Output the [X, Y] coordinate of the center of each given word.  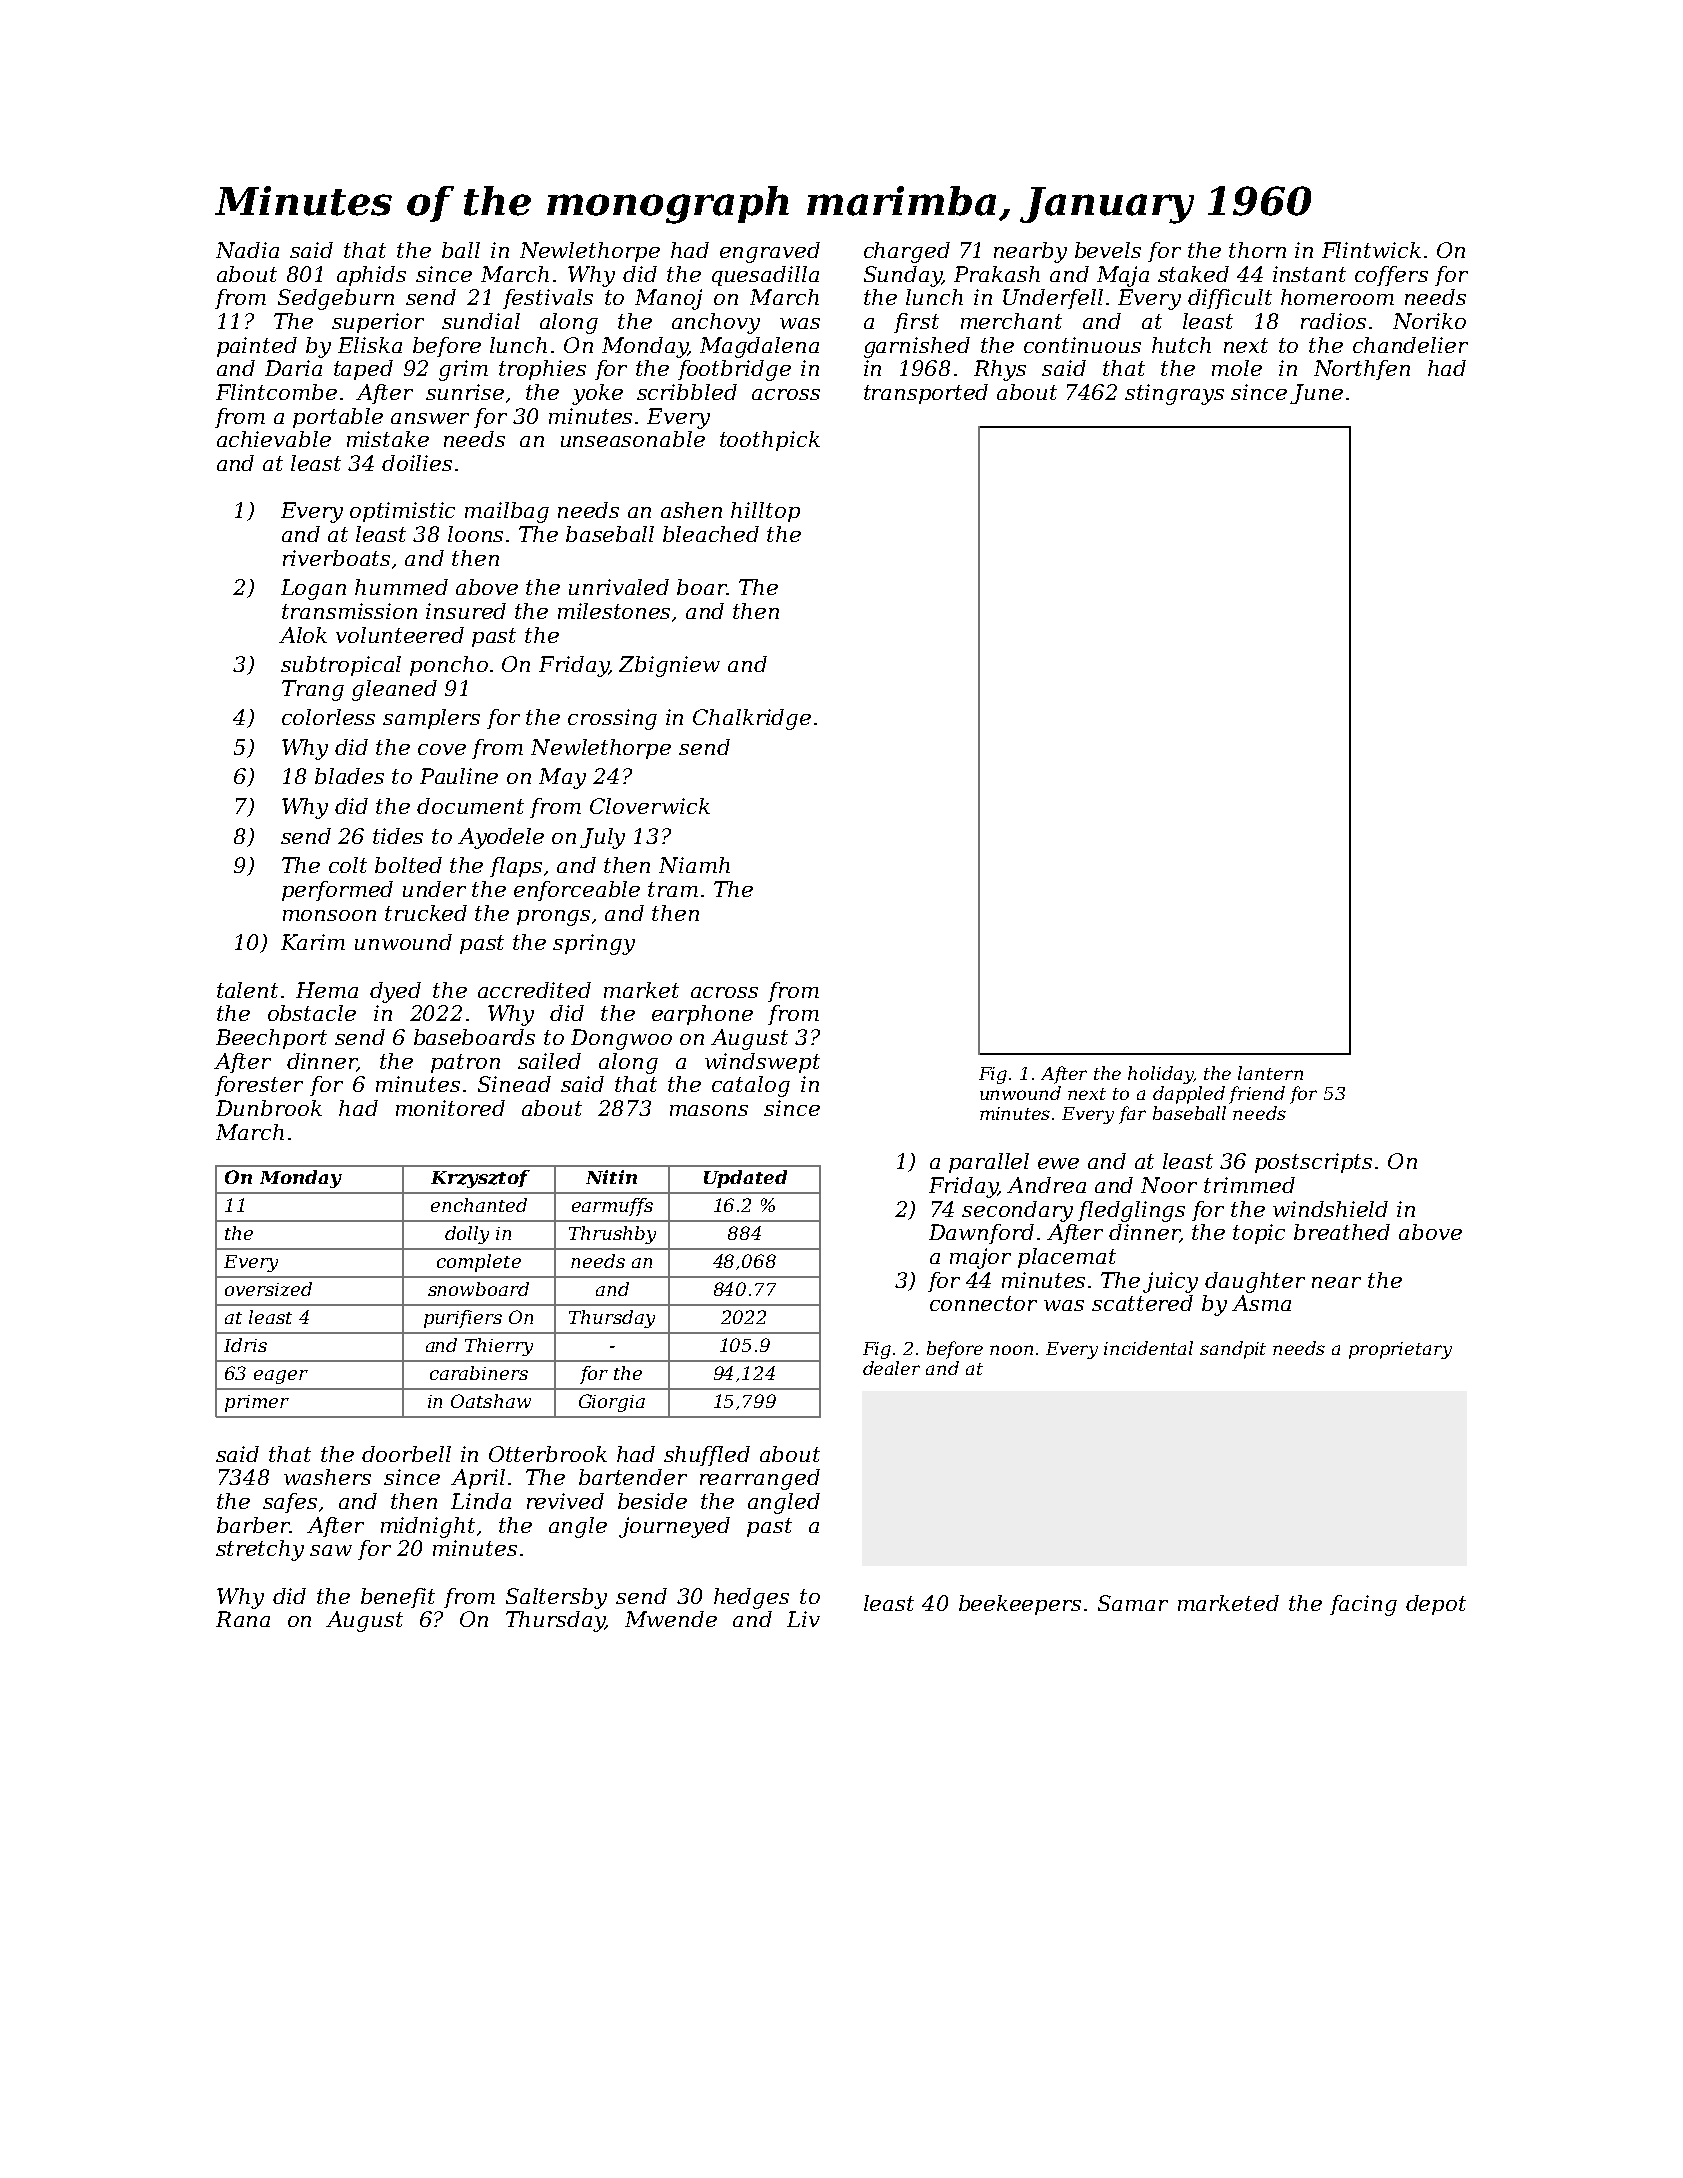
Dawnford [981, 1234]
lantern [1270, 1073]
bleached [711, 534]
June [1316, 394]
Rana [243, 1619]
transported [926, 394]
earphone [702, 1015]
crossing [612, 719]
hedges [751, 1598]
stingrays [1174, 394]
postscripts [1313, 1163]
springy [594, 944]
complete [479, 1263]
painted [257, 347]
